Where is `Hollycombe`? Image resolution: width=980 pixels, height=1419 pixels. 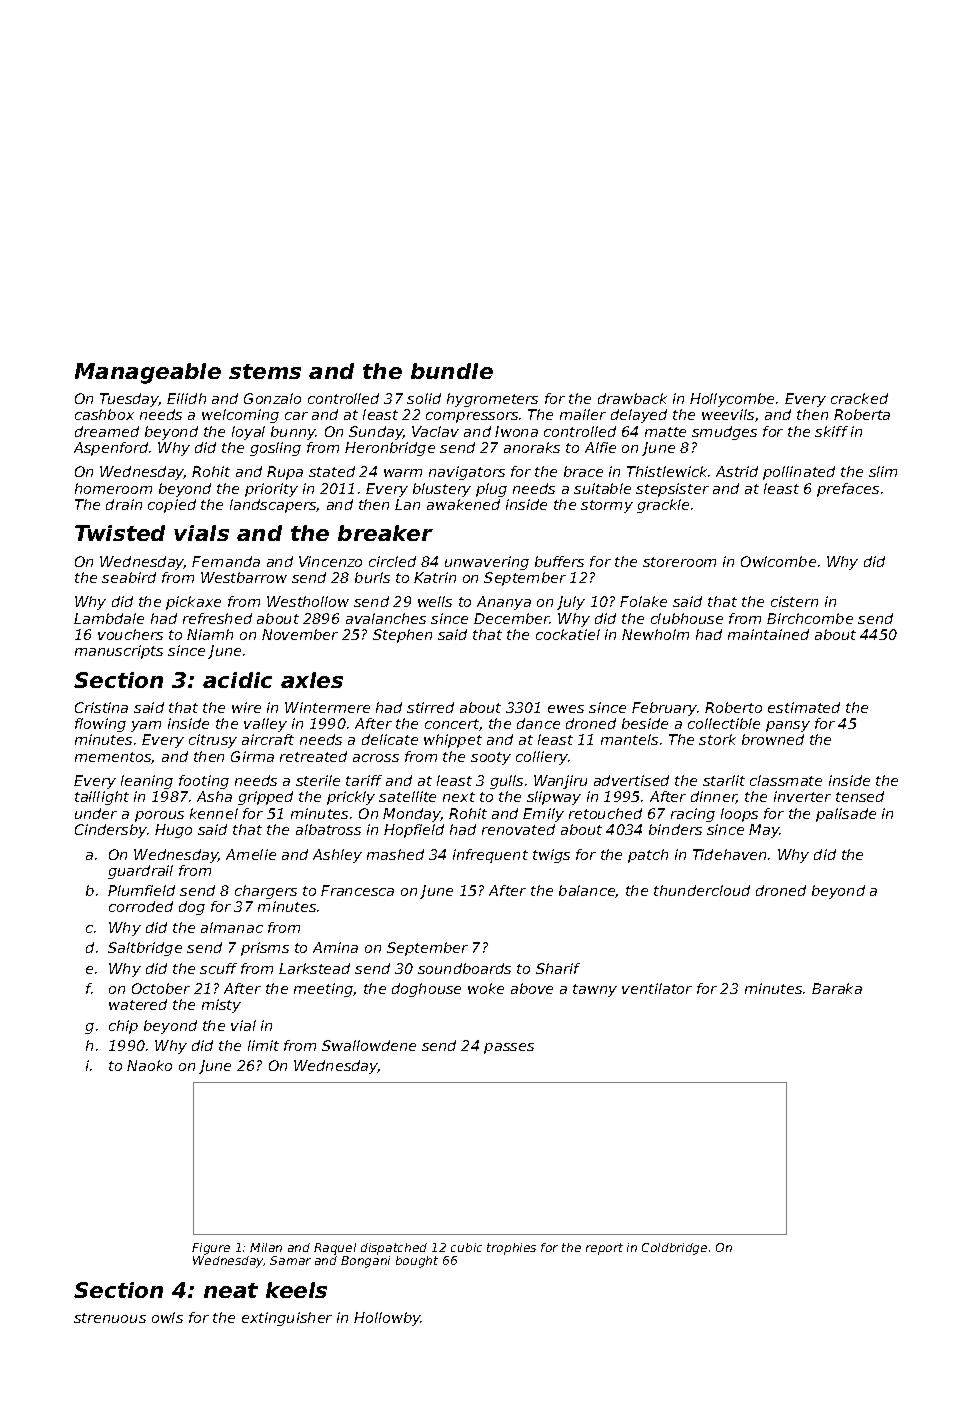
Hollycombe is located at coordinates (732, 400).
